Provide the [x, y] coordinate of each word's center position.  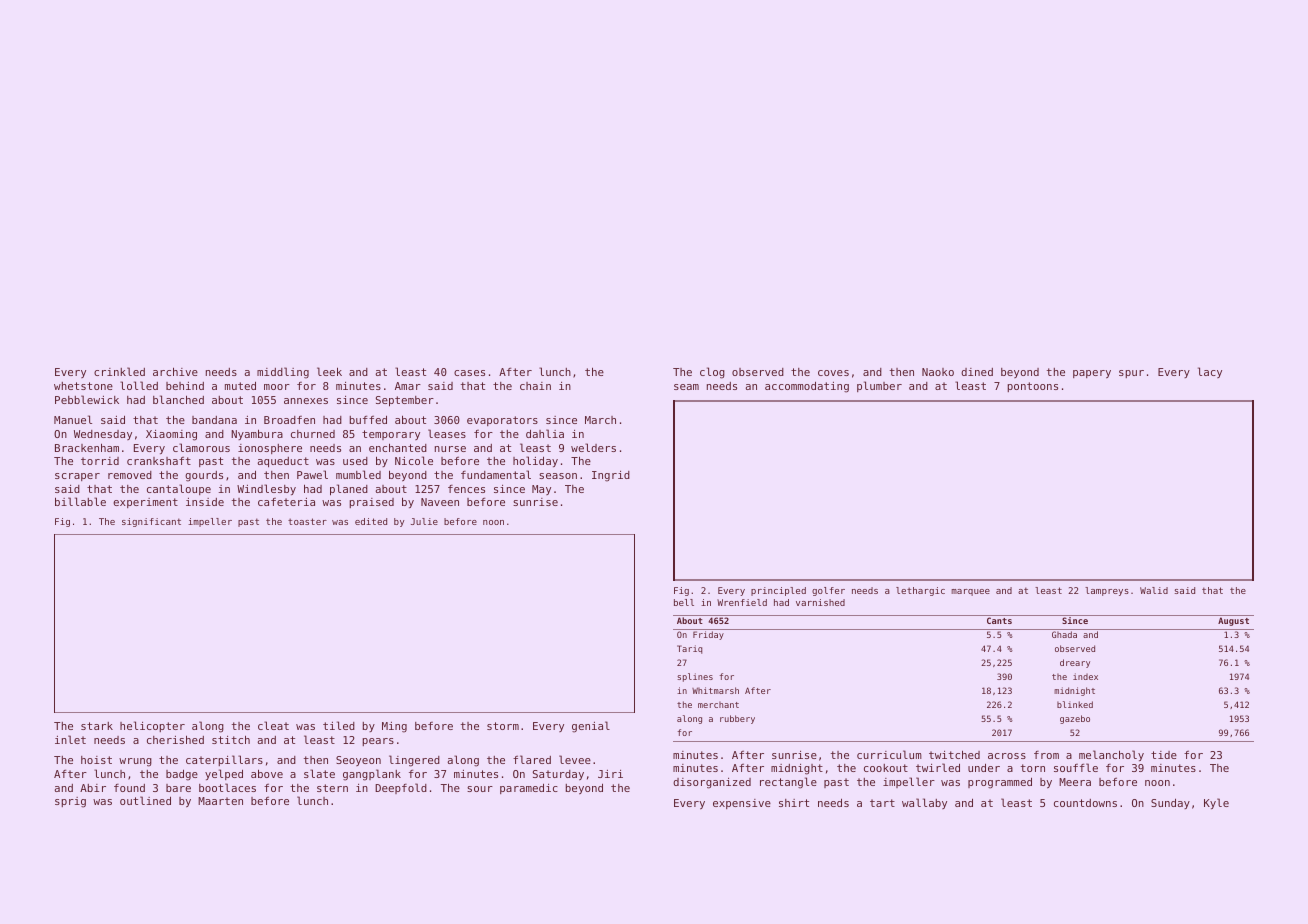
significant [151, 522]
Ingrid [611, 476]
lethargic [920, 591]
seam [686, 387]
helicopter [152, 726]
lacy [1210, 372]
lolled [139, 385]
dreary [1075, 663]
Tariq [689, 649]
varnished [820, 602]
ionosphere [270, 449]
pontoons [1032, 387]
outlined [145, 800]
